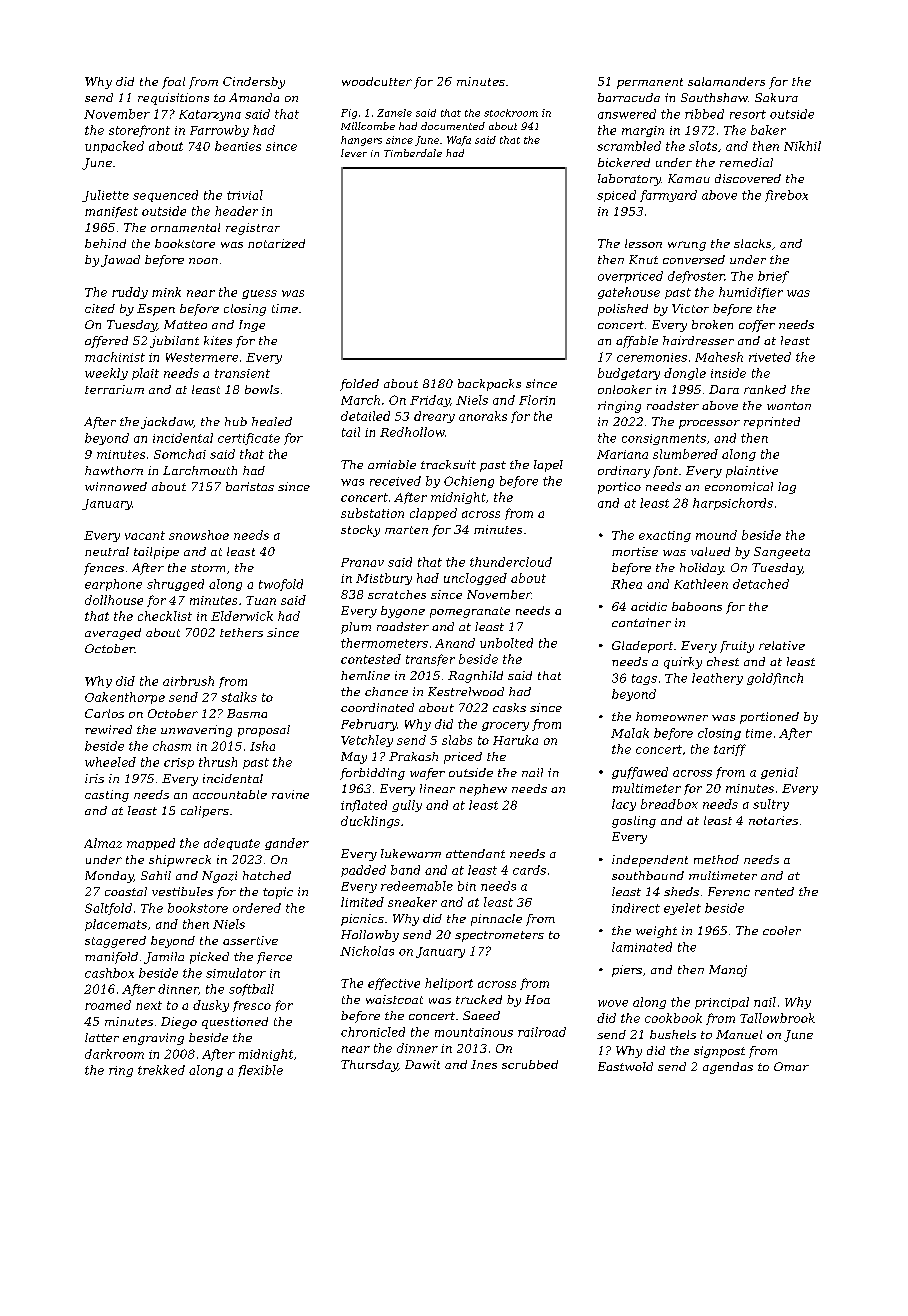 The height and width of the screenshot is (1316, 908). Describe the element at coordinates (726, 81) in the screenshot. I see `salamanders` at that location.
